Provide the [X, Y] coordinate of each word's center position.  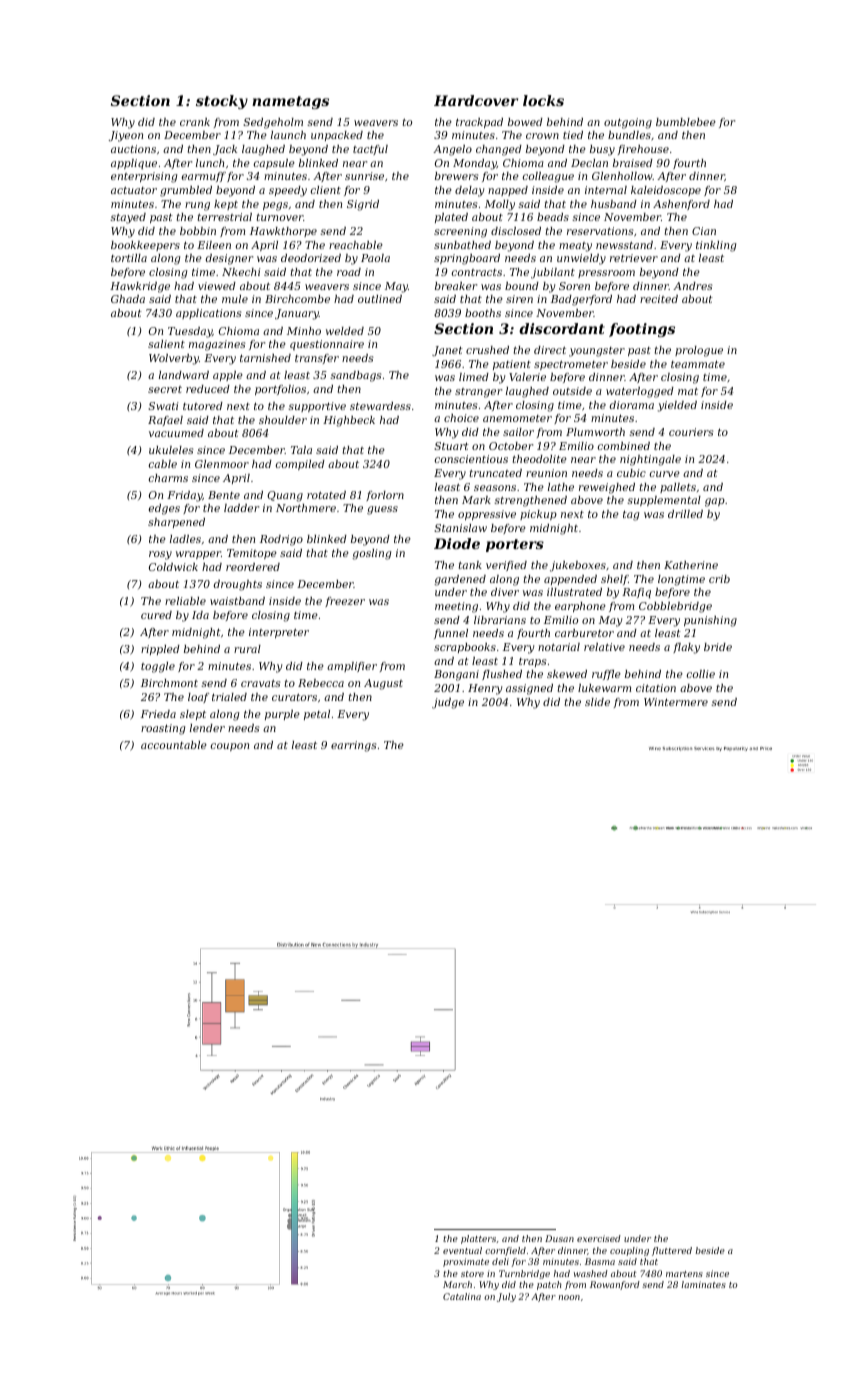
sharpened [176, 523]
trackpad [479, 123]
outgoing [628, 123]
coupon [230, 747]
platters [478, 1239]
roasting [163, 729]
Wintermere [676, 702]
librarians [500, 620]
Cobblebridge [675, 607]
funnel [451, 634]
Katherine [691, 565]
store [472, 1274]
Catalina [462, 1296]
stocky [222, 102]
